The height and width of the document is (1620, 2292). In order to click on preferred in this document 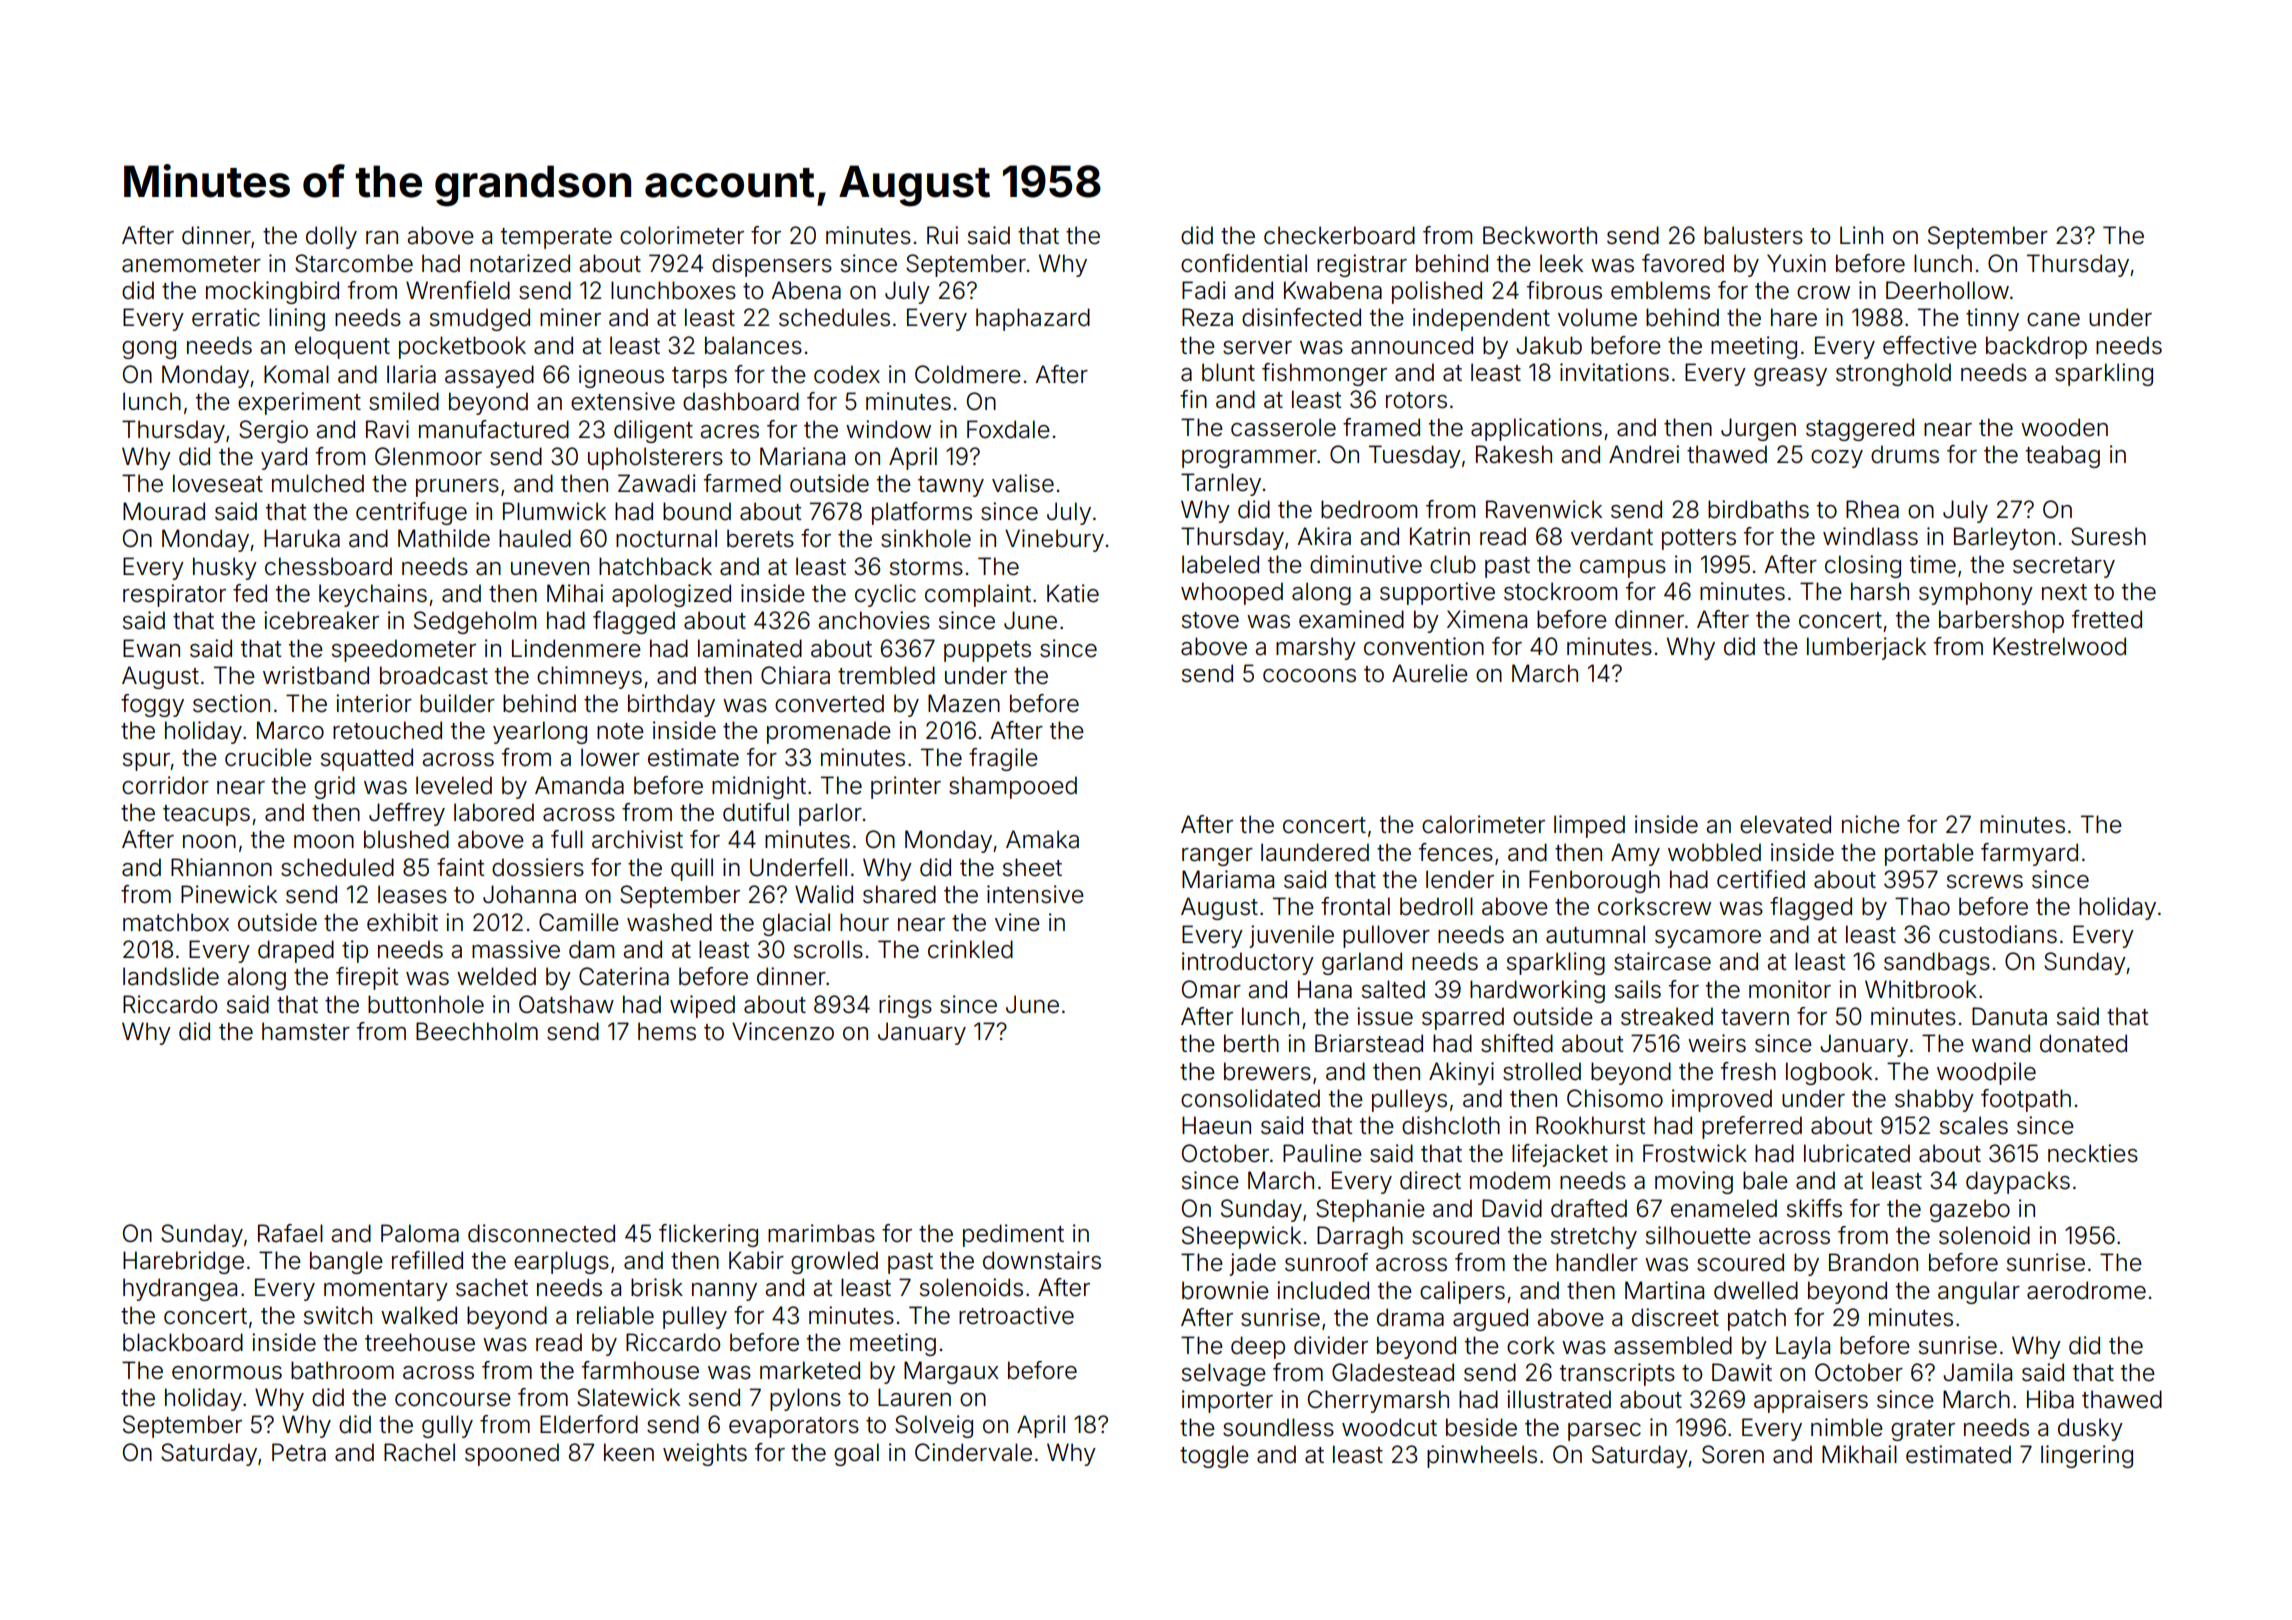, I will do `click(1752, 1127)`.
